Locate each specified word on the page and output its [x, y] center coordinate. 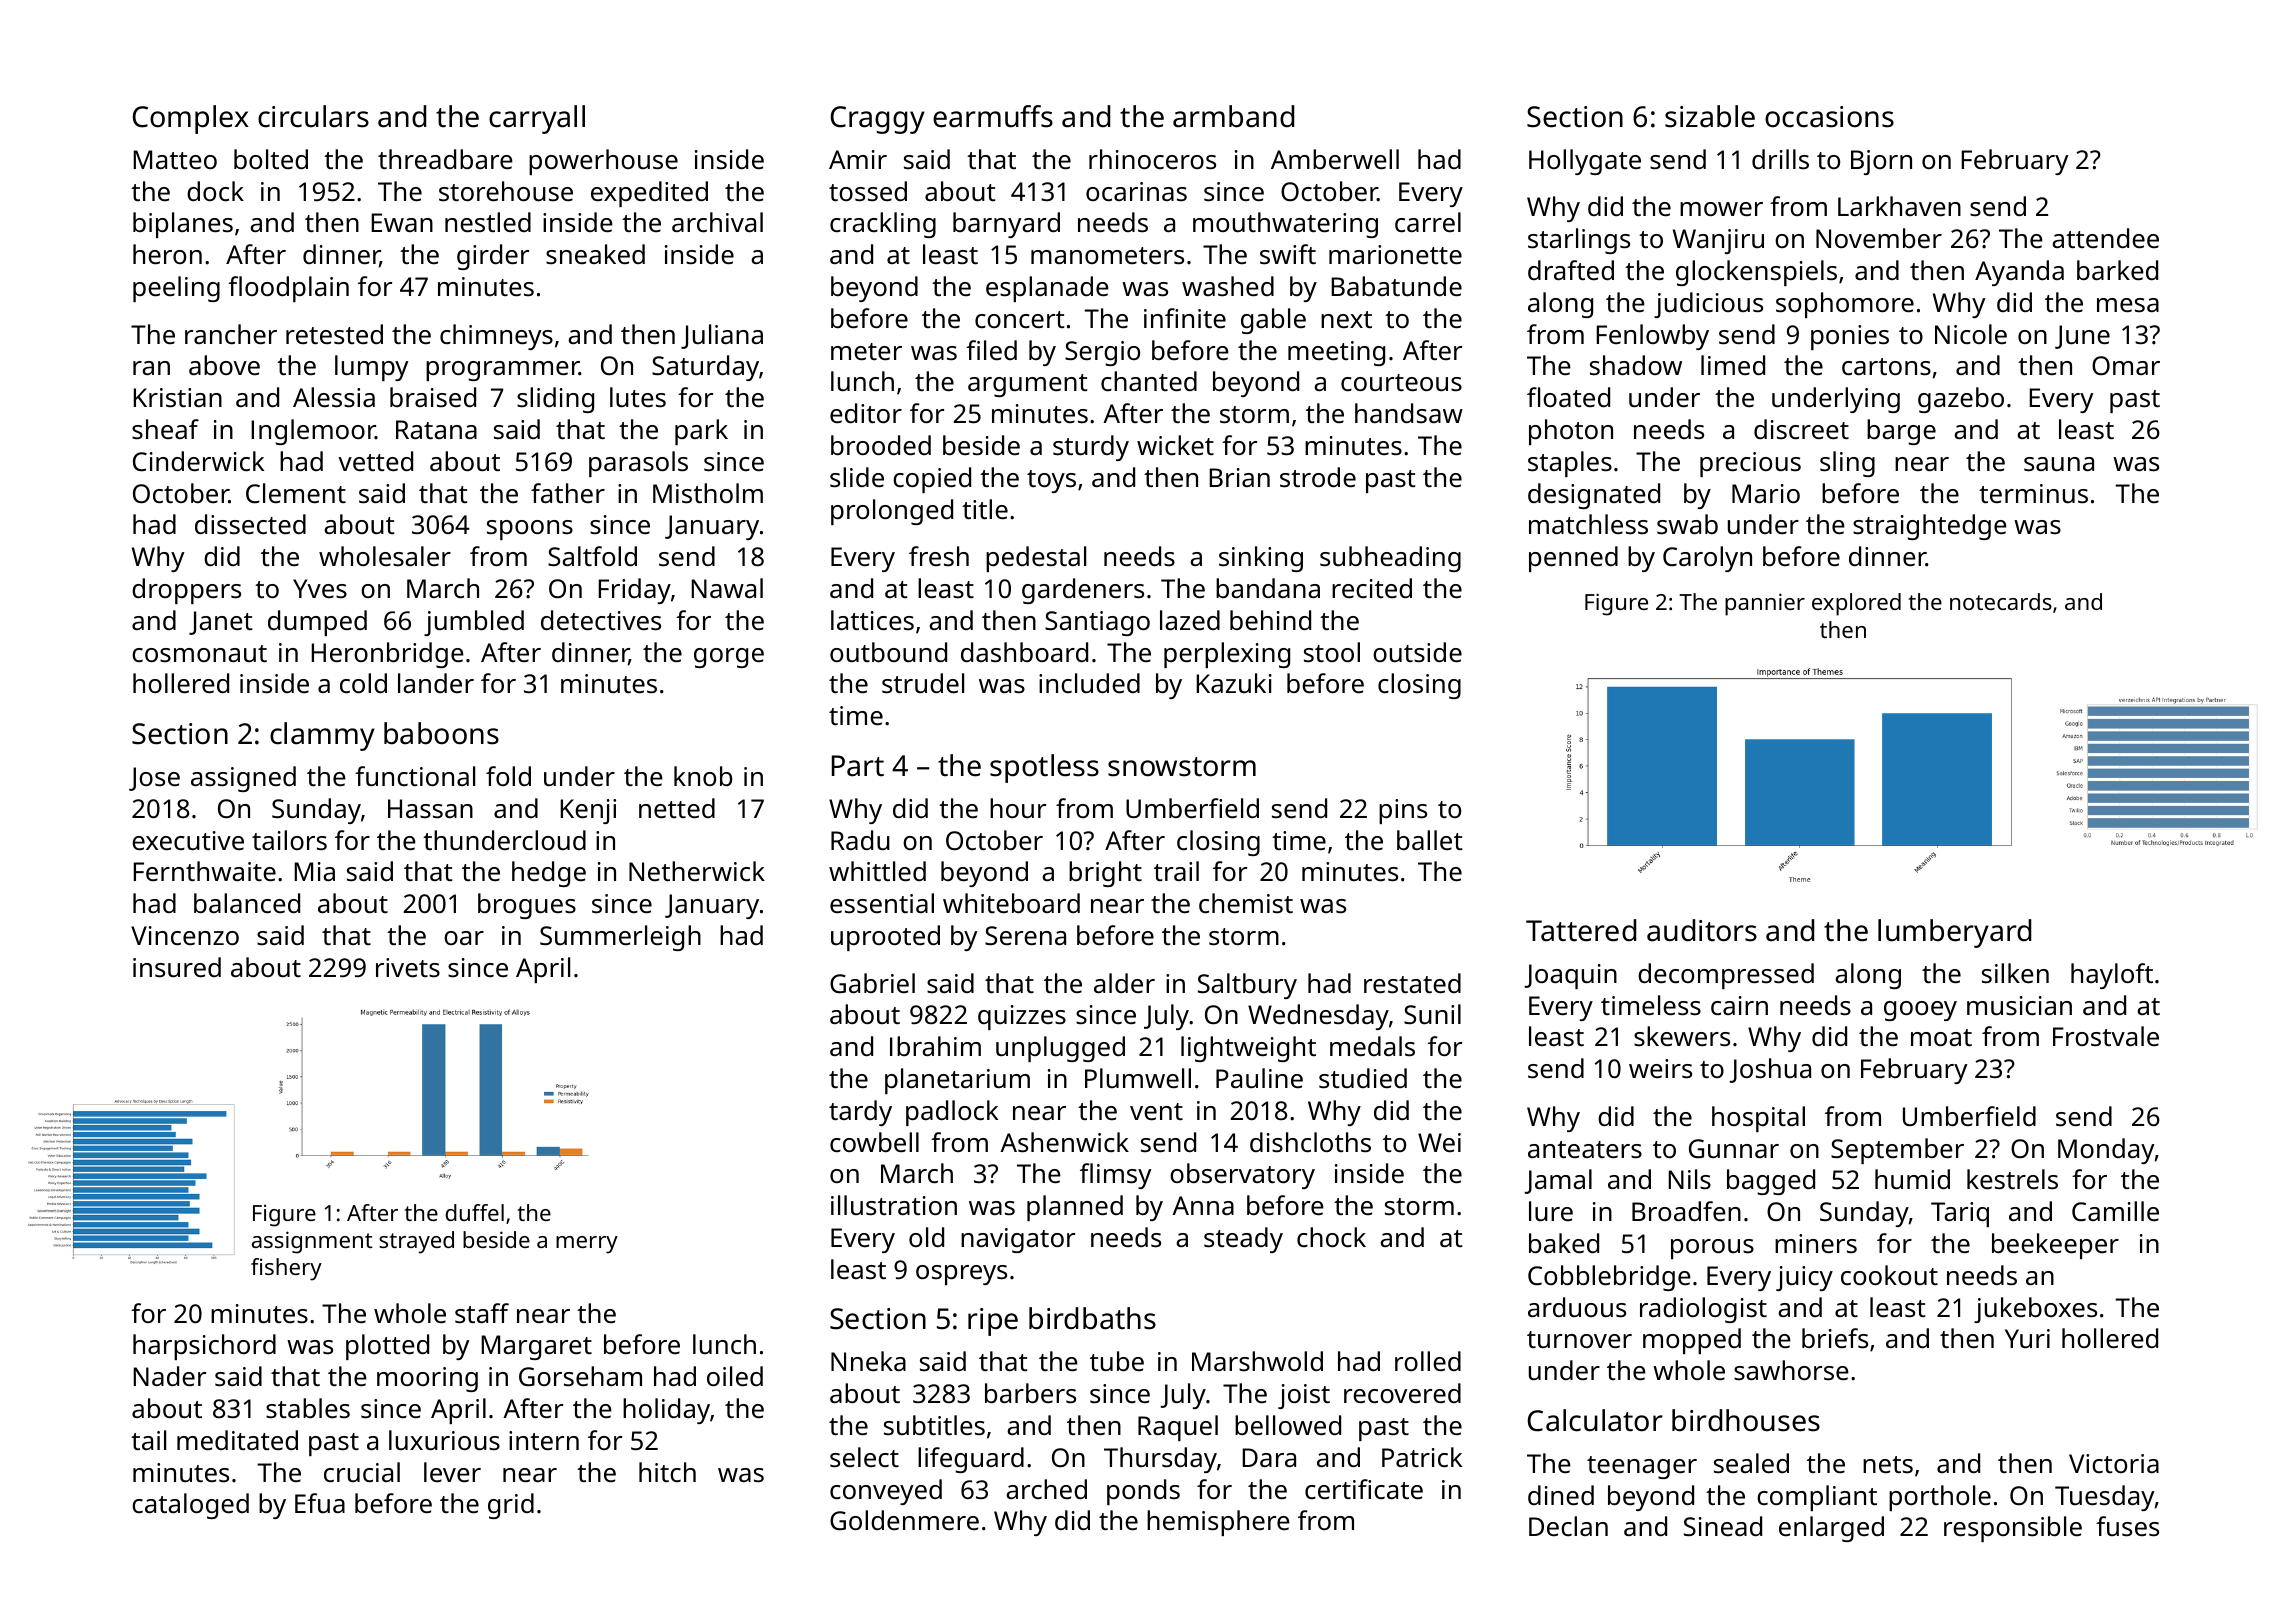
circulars [313, 116]
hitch [667, 1472]
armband [1233, 116]
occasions [1829, 117]
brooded [881, 445]
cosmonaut [199, 653]
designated [1594, 496]
